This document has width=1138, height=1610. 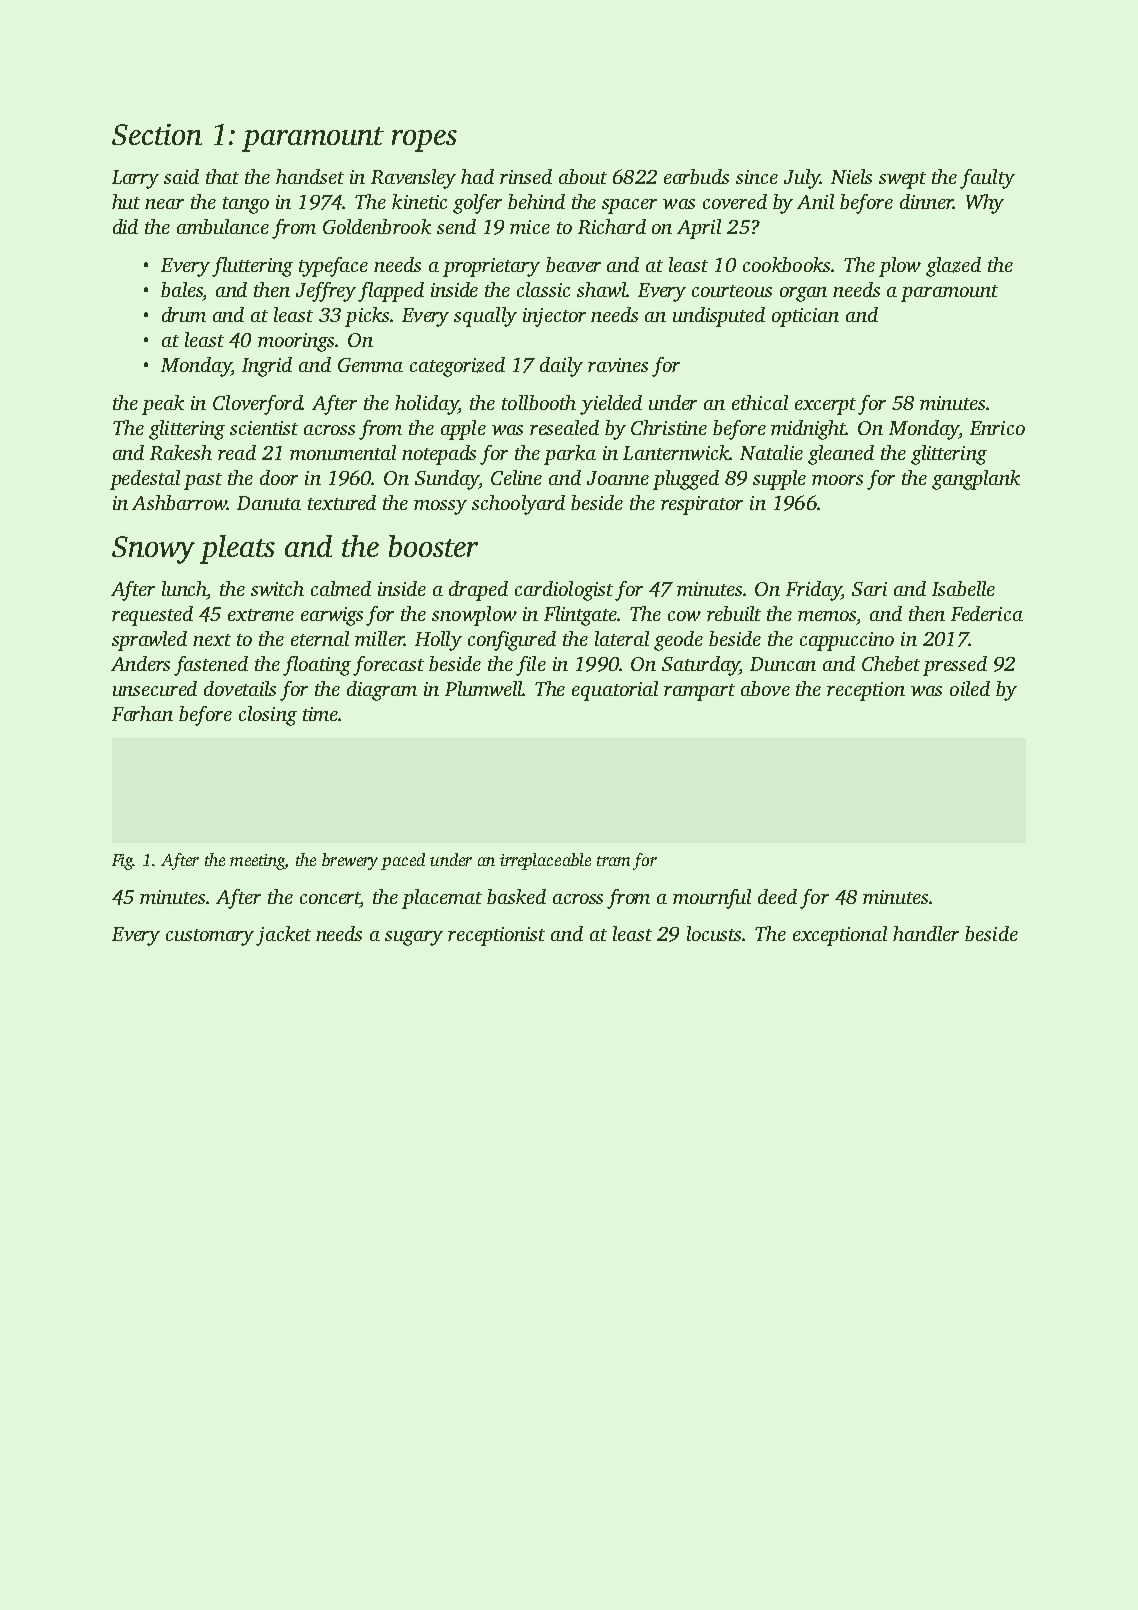 I want to click on glazed, so click(x=953, y=267).
